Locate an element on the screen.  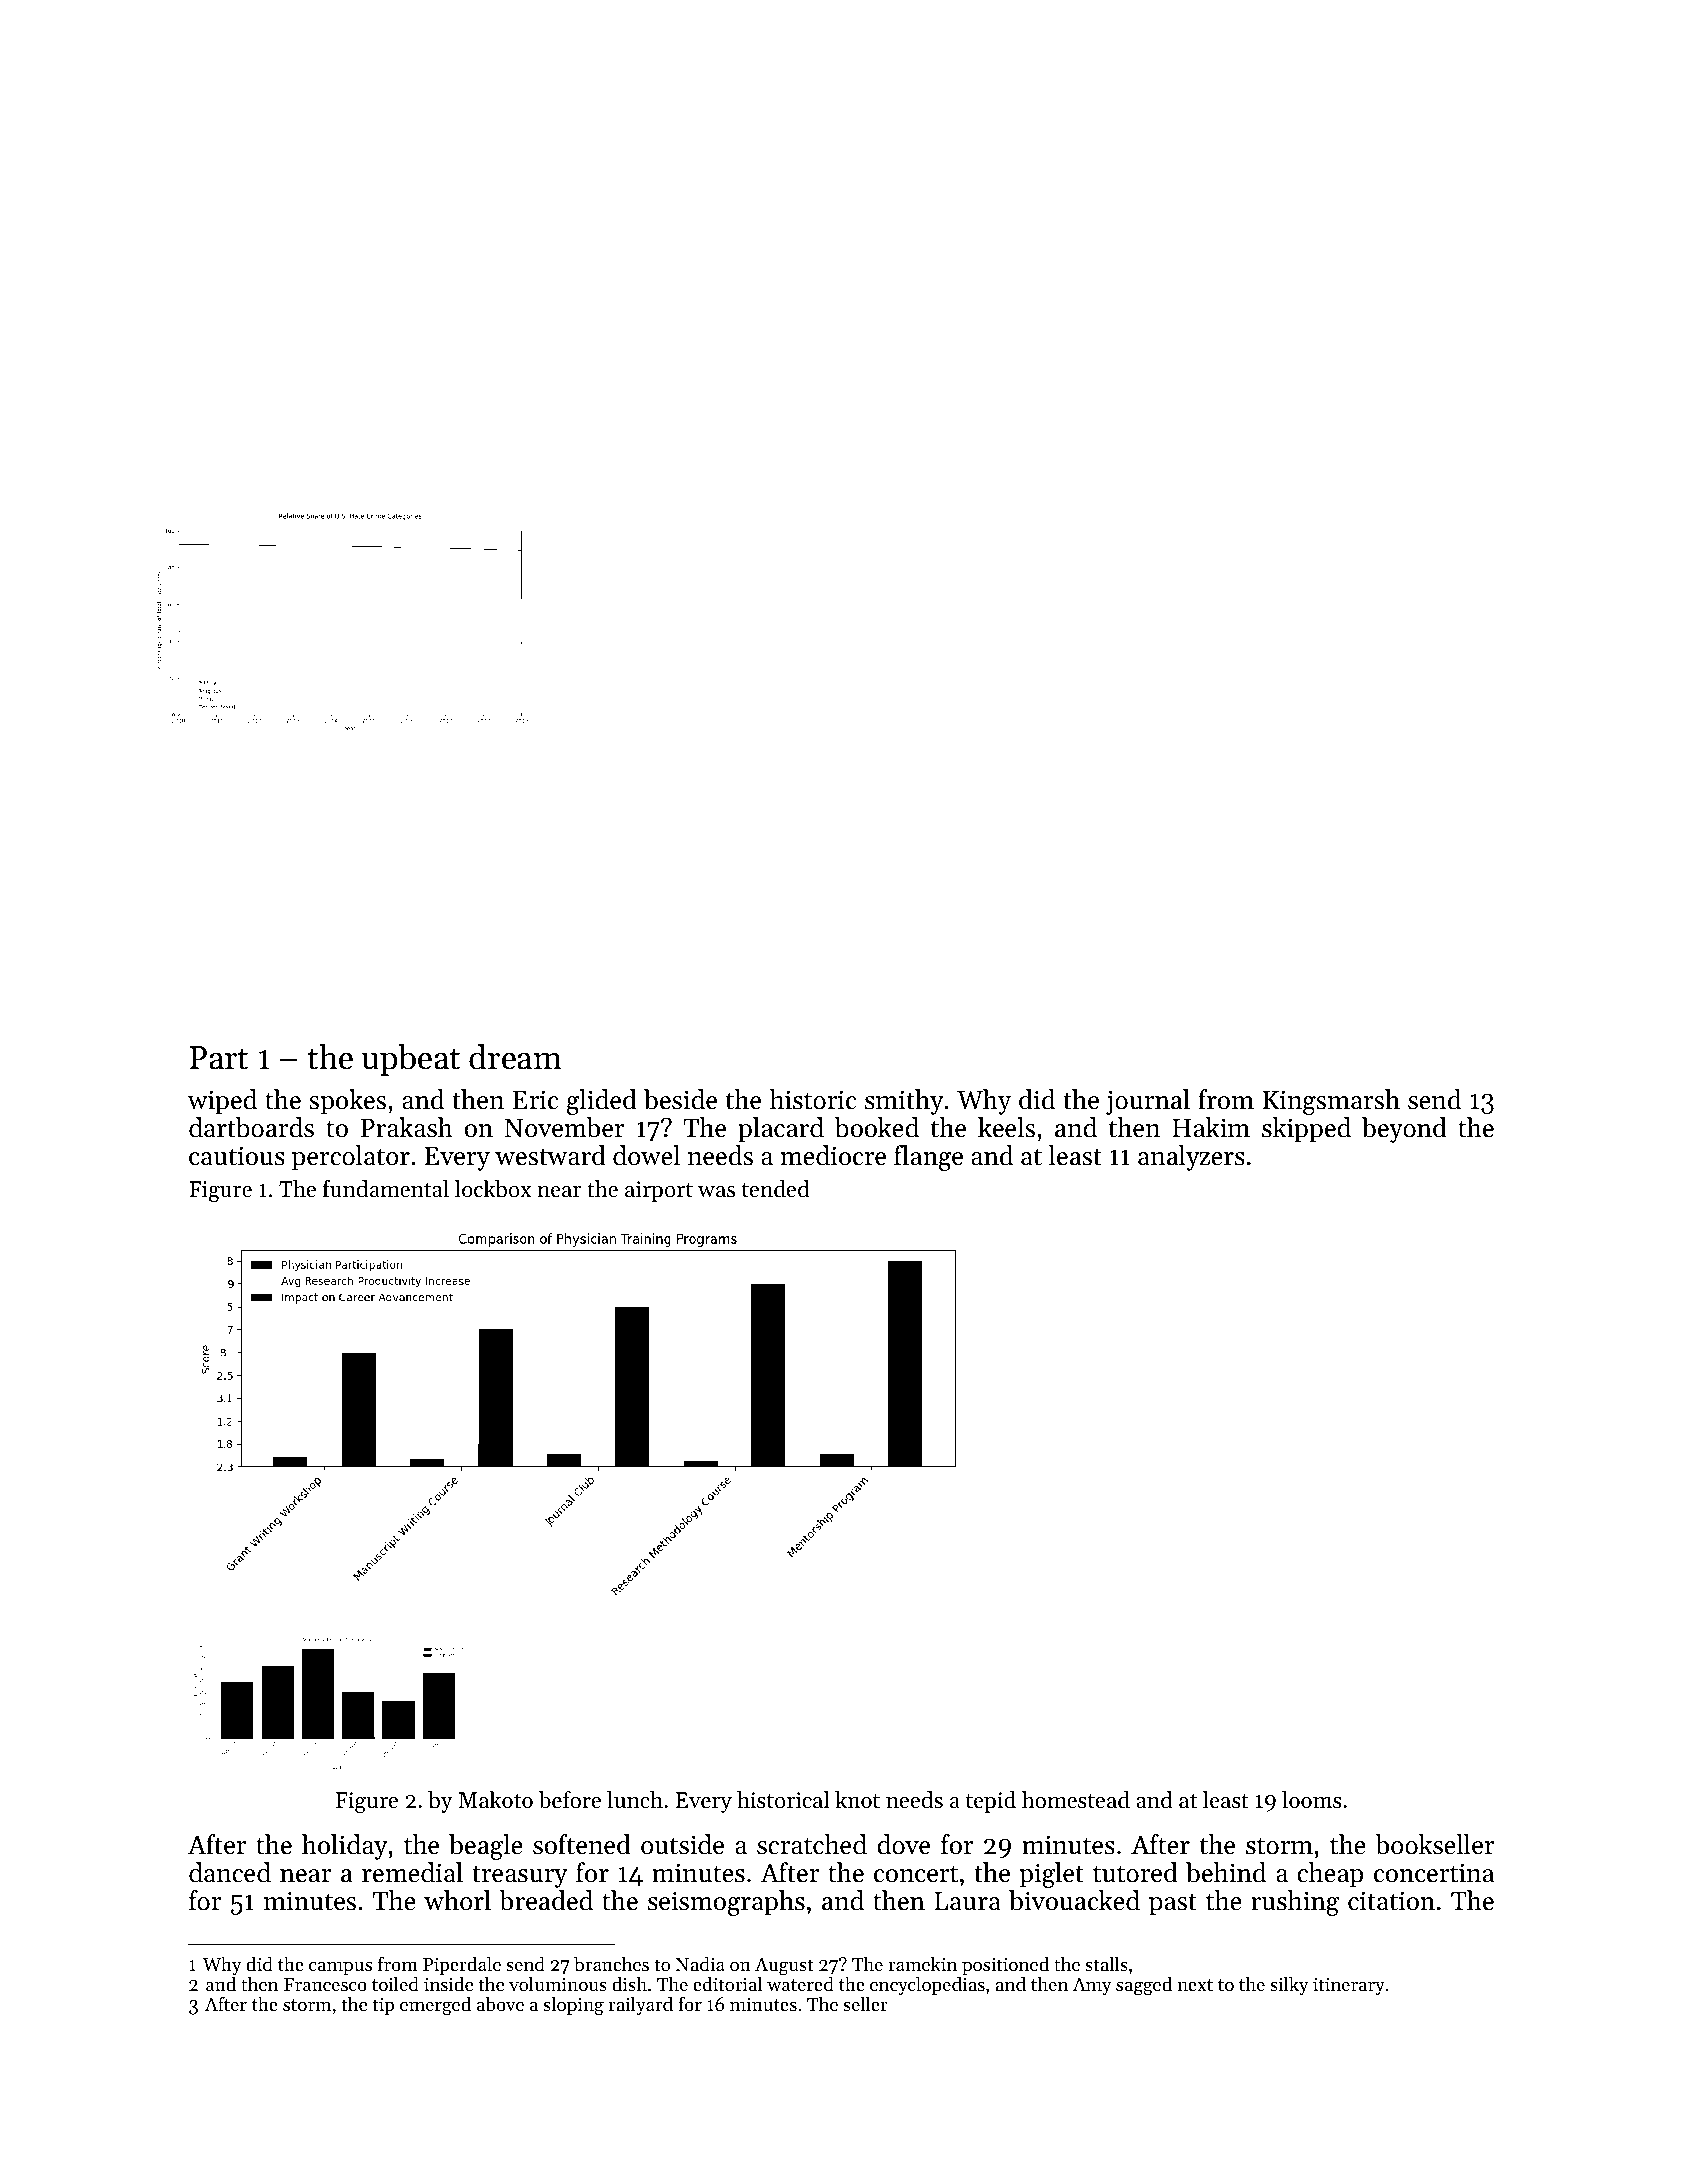
knot is located at coordinates (857, 1800).
